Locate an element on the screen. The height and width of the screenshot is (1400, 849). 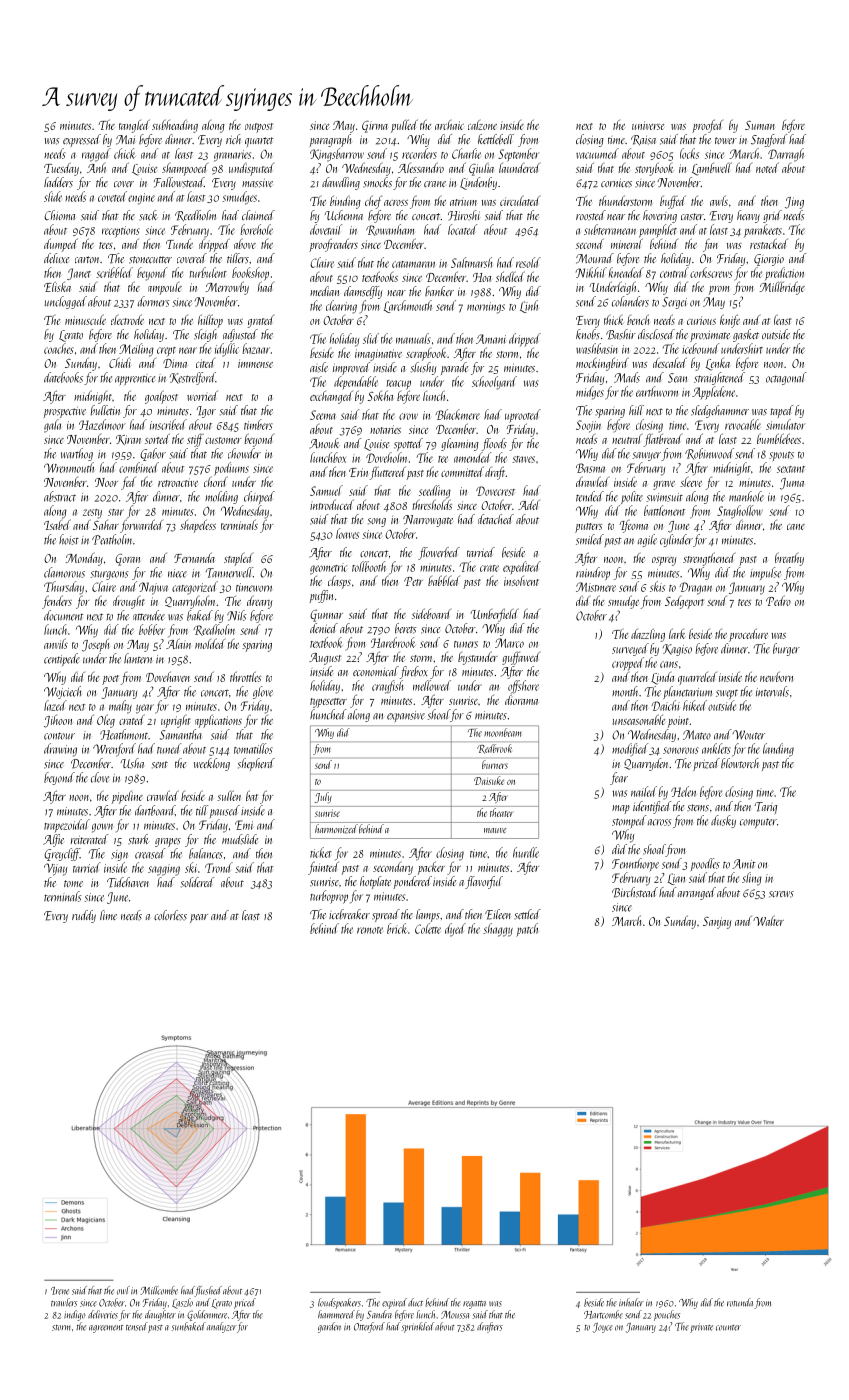
Girma is located at coordinates (375, 127).
